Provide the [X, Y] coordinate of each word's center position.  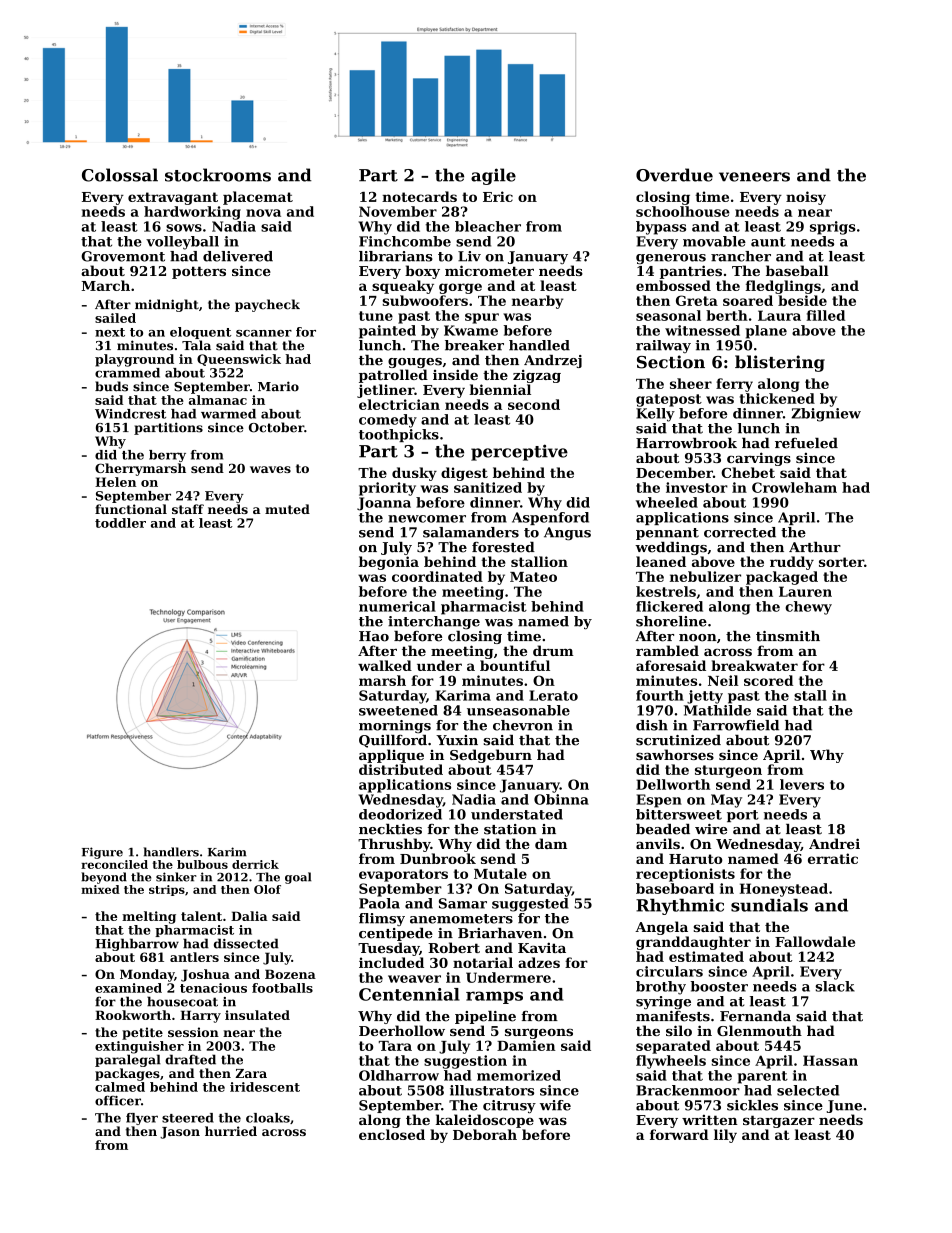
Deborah [485, 1134]
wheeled [667, 502]
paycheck [267, 305]
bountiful [515, 665]
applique [391, 756]
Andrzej [553, 361]
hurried [231, 1131]
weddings [671, 548]
